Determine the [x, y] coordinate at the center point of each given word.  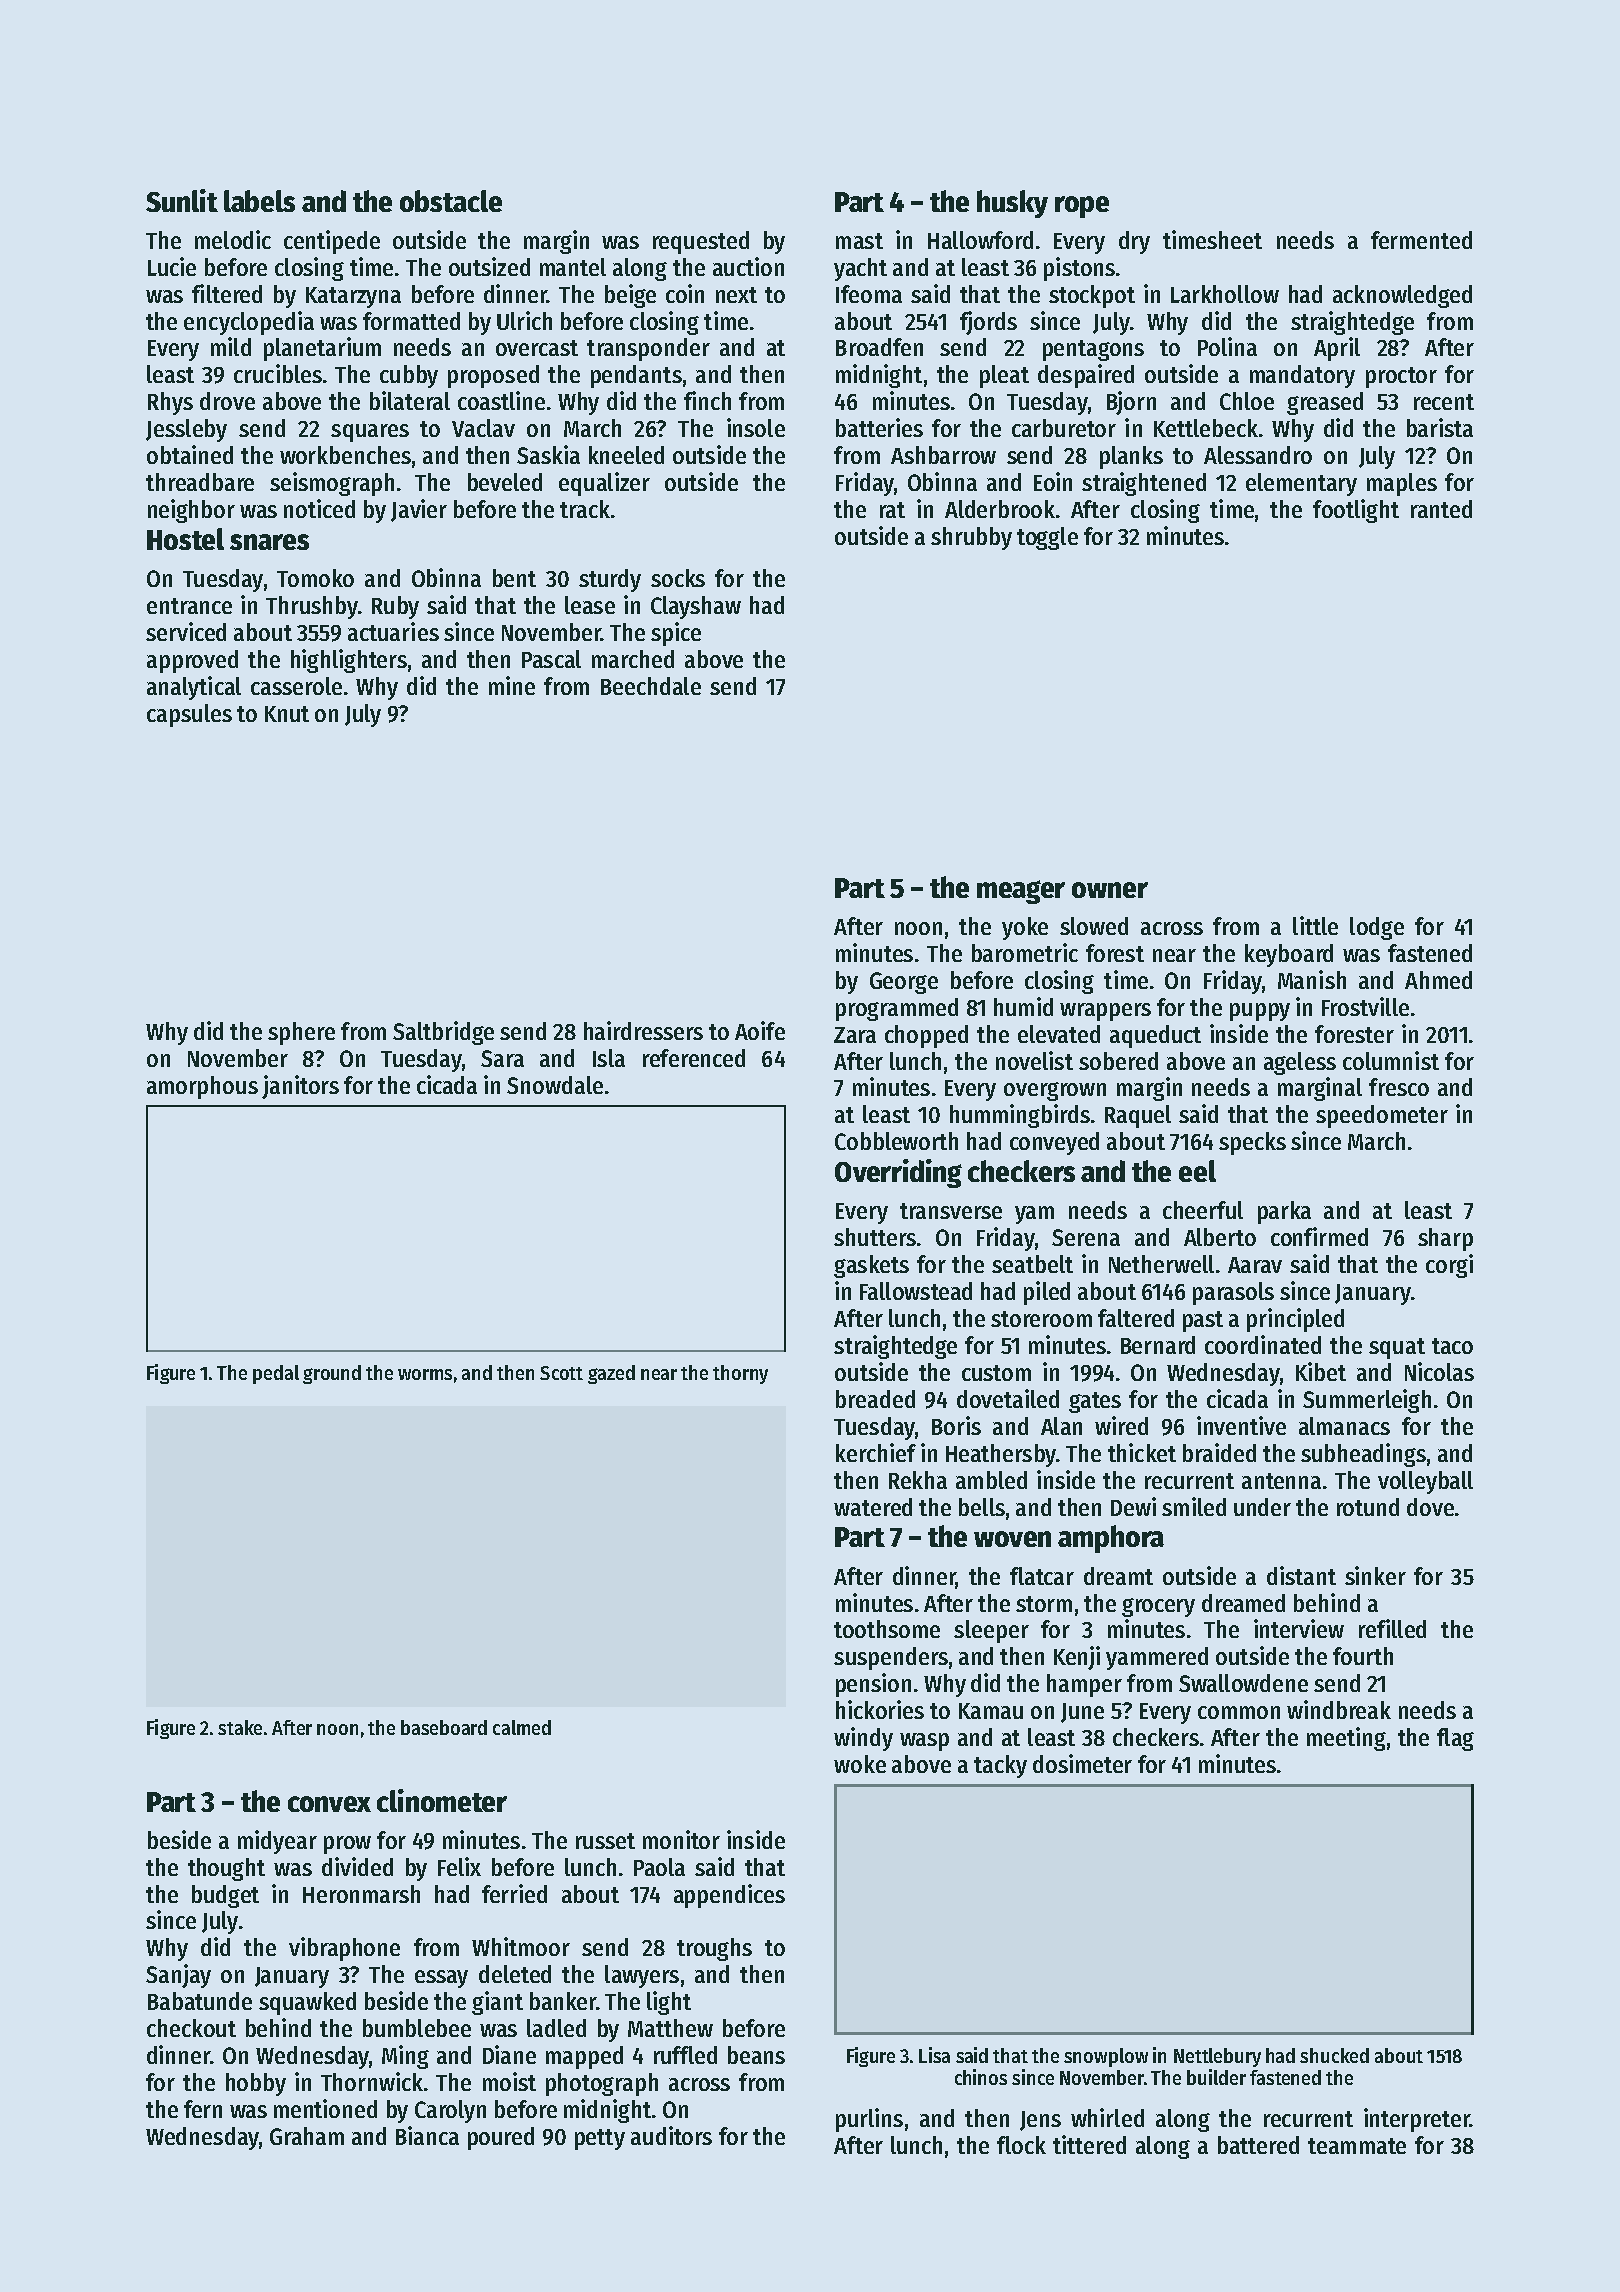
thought [226, 1869]
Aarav [1255, 1265]
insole [756, 427]
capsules [189, 715]
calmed [522, 1727]
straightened [1144, 484]
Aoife [760, 1030]
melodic [233, 239]
